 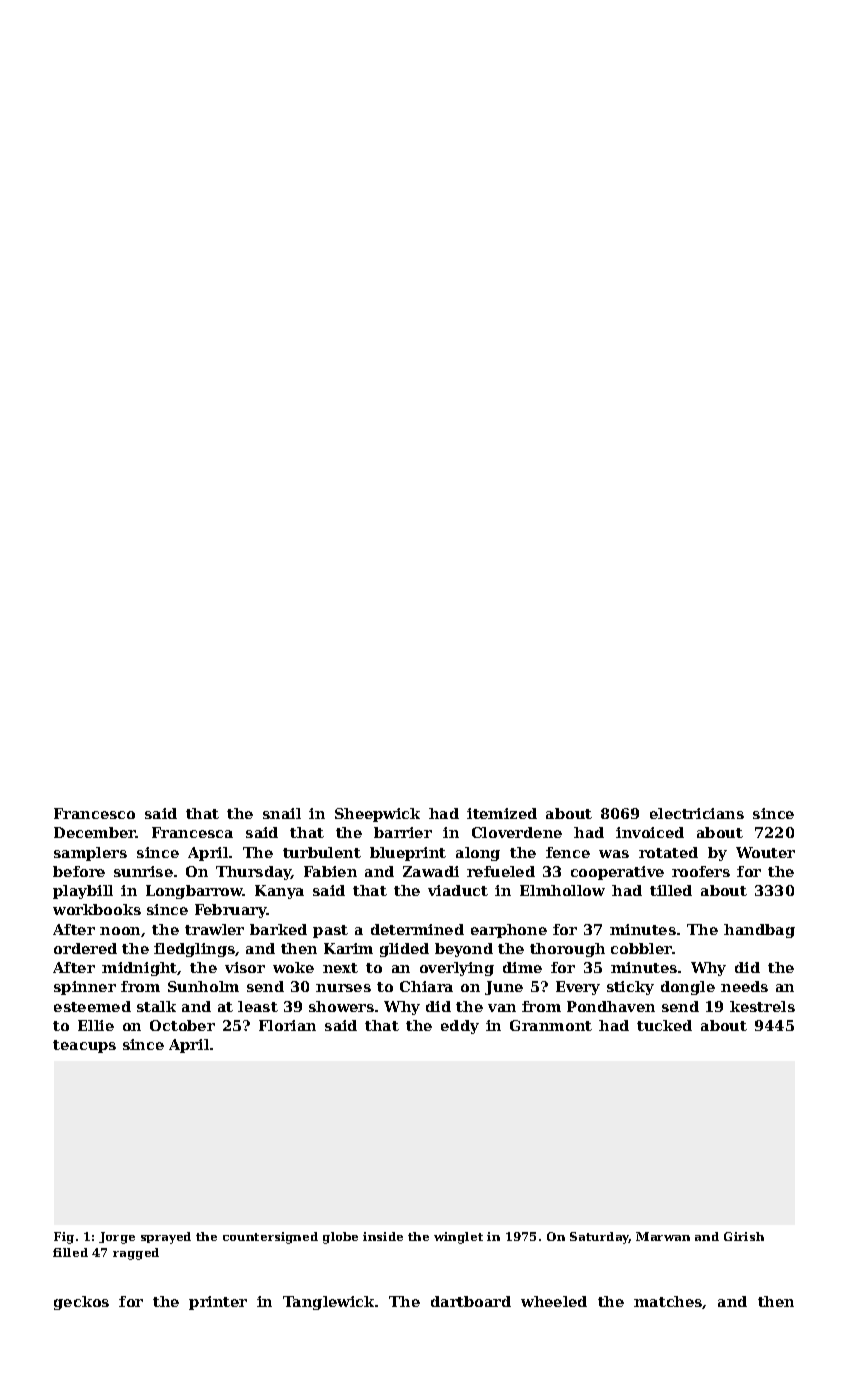 I want to click on electricians, so click(x=697, y=813).
